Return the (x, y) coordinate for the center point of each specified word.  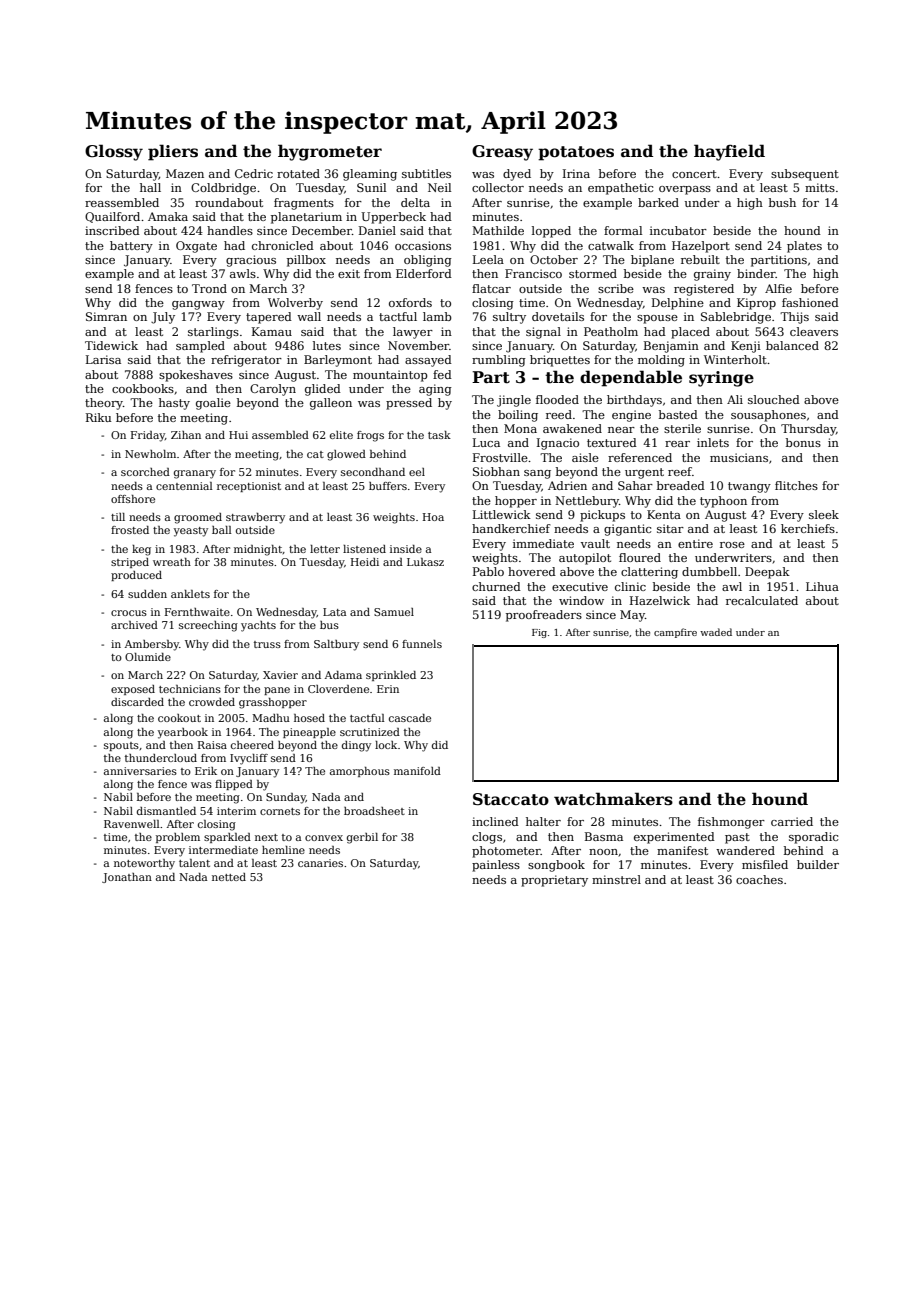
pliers (173, 152)
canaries (320, 863)
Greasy (502, 153)
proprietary (554, 881)
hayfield (729, 152)
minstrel (616, 879)
